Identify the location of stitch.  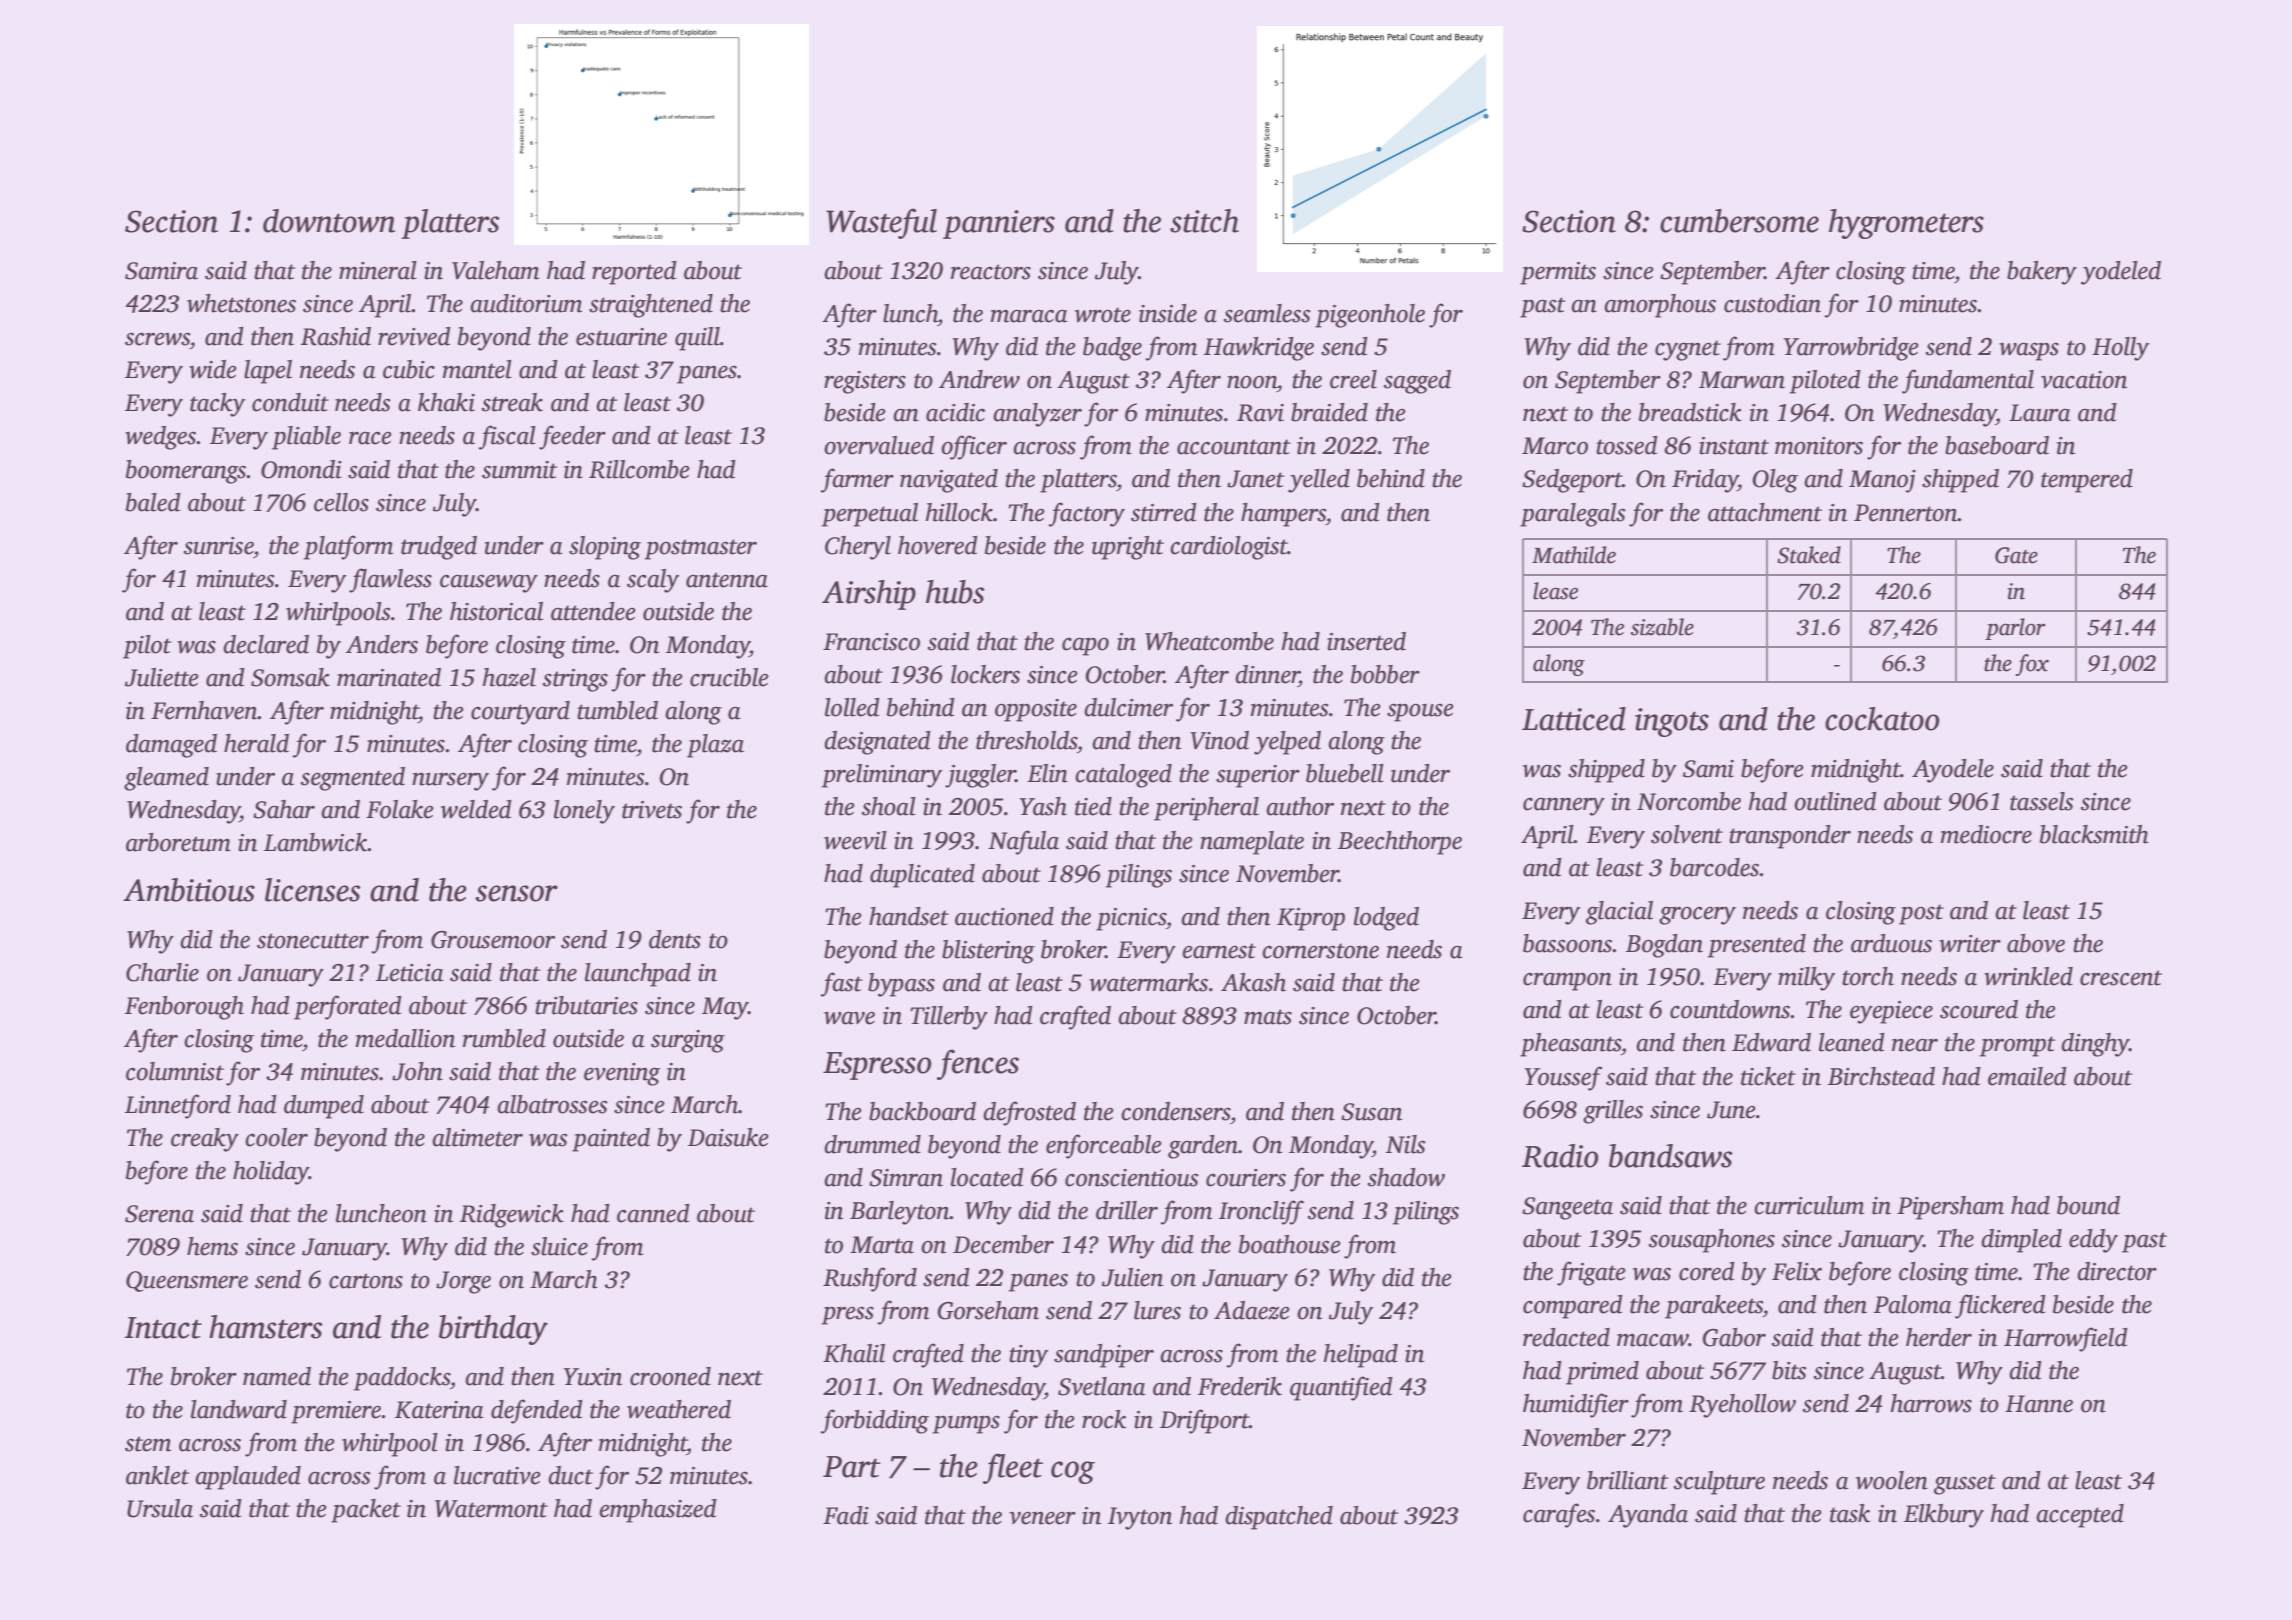
(1204, 221).
